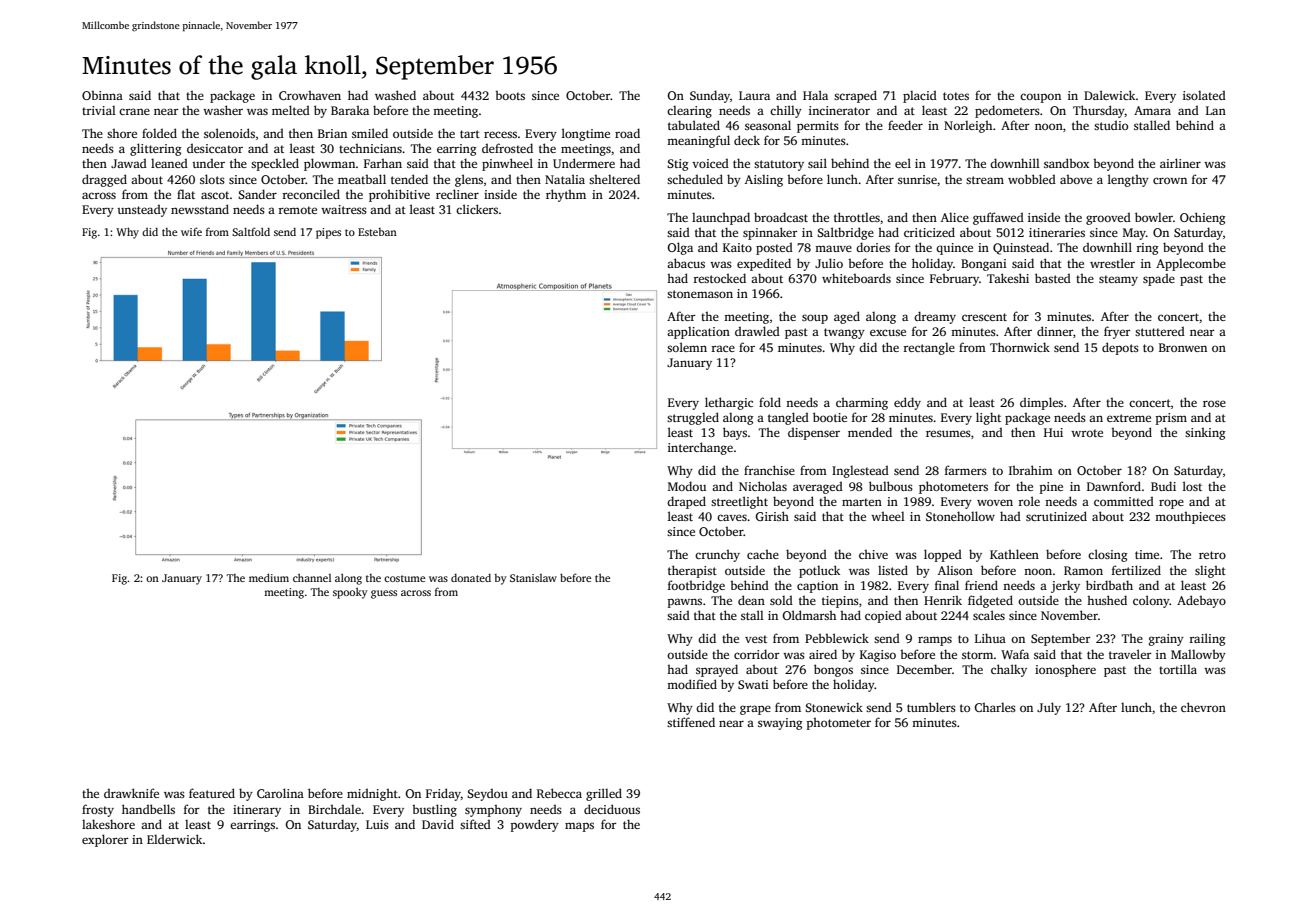  I want to click on wife, so click(191, 231).
